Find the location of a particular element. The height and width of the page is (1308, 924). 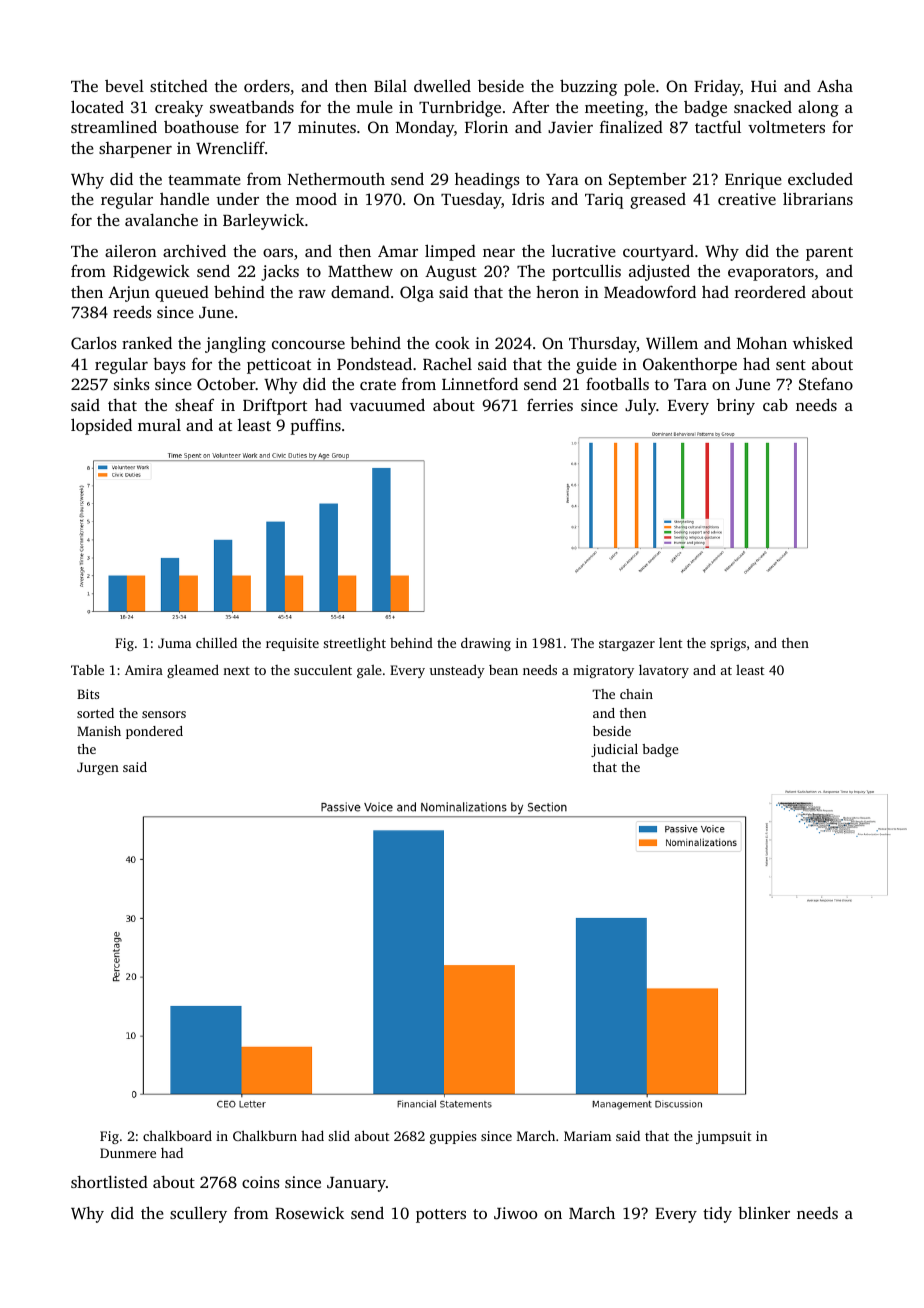

next is located at coordinates (236, 670).
